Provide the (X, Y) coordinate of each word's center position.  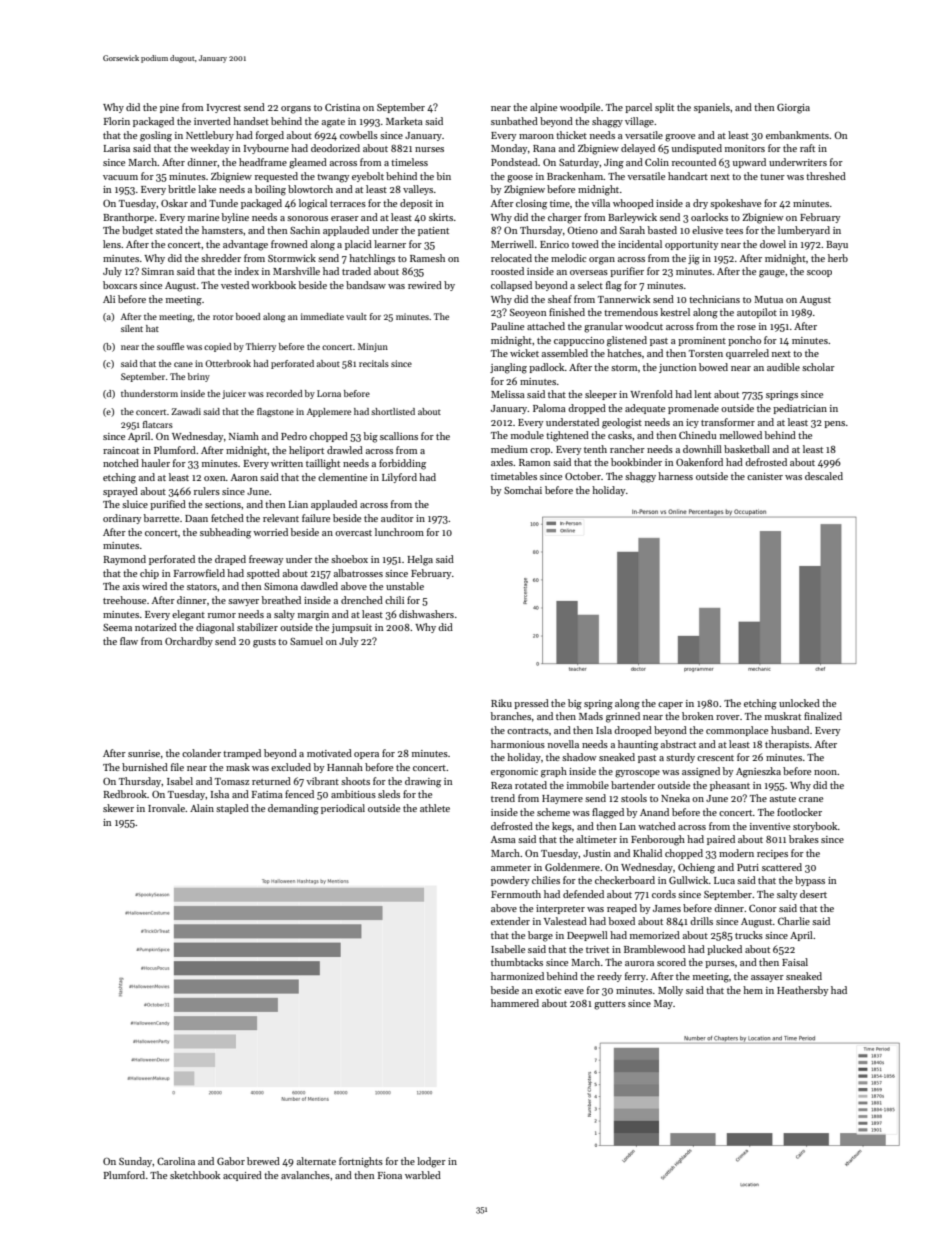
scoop (819, 273)
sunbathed (514, 121)
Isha (220, 794)
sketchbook (195, 1175)
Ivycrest (224, 108)
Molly (670, 991)
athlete (435, 808)
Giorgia (793, 108)
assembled (565, 353)
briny (199, 377)
